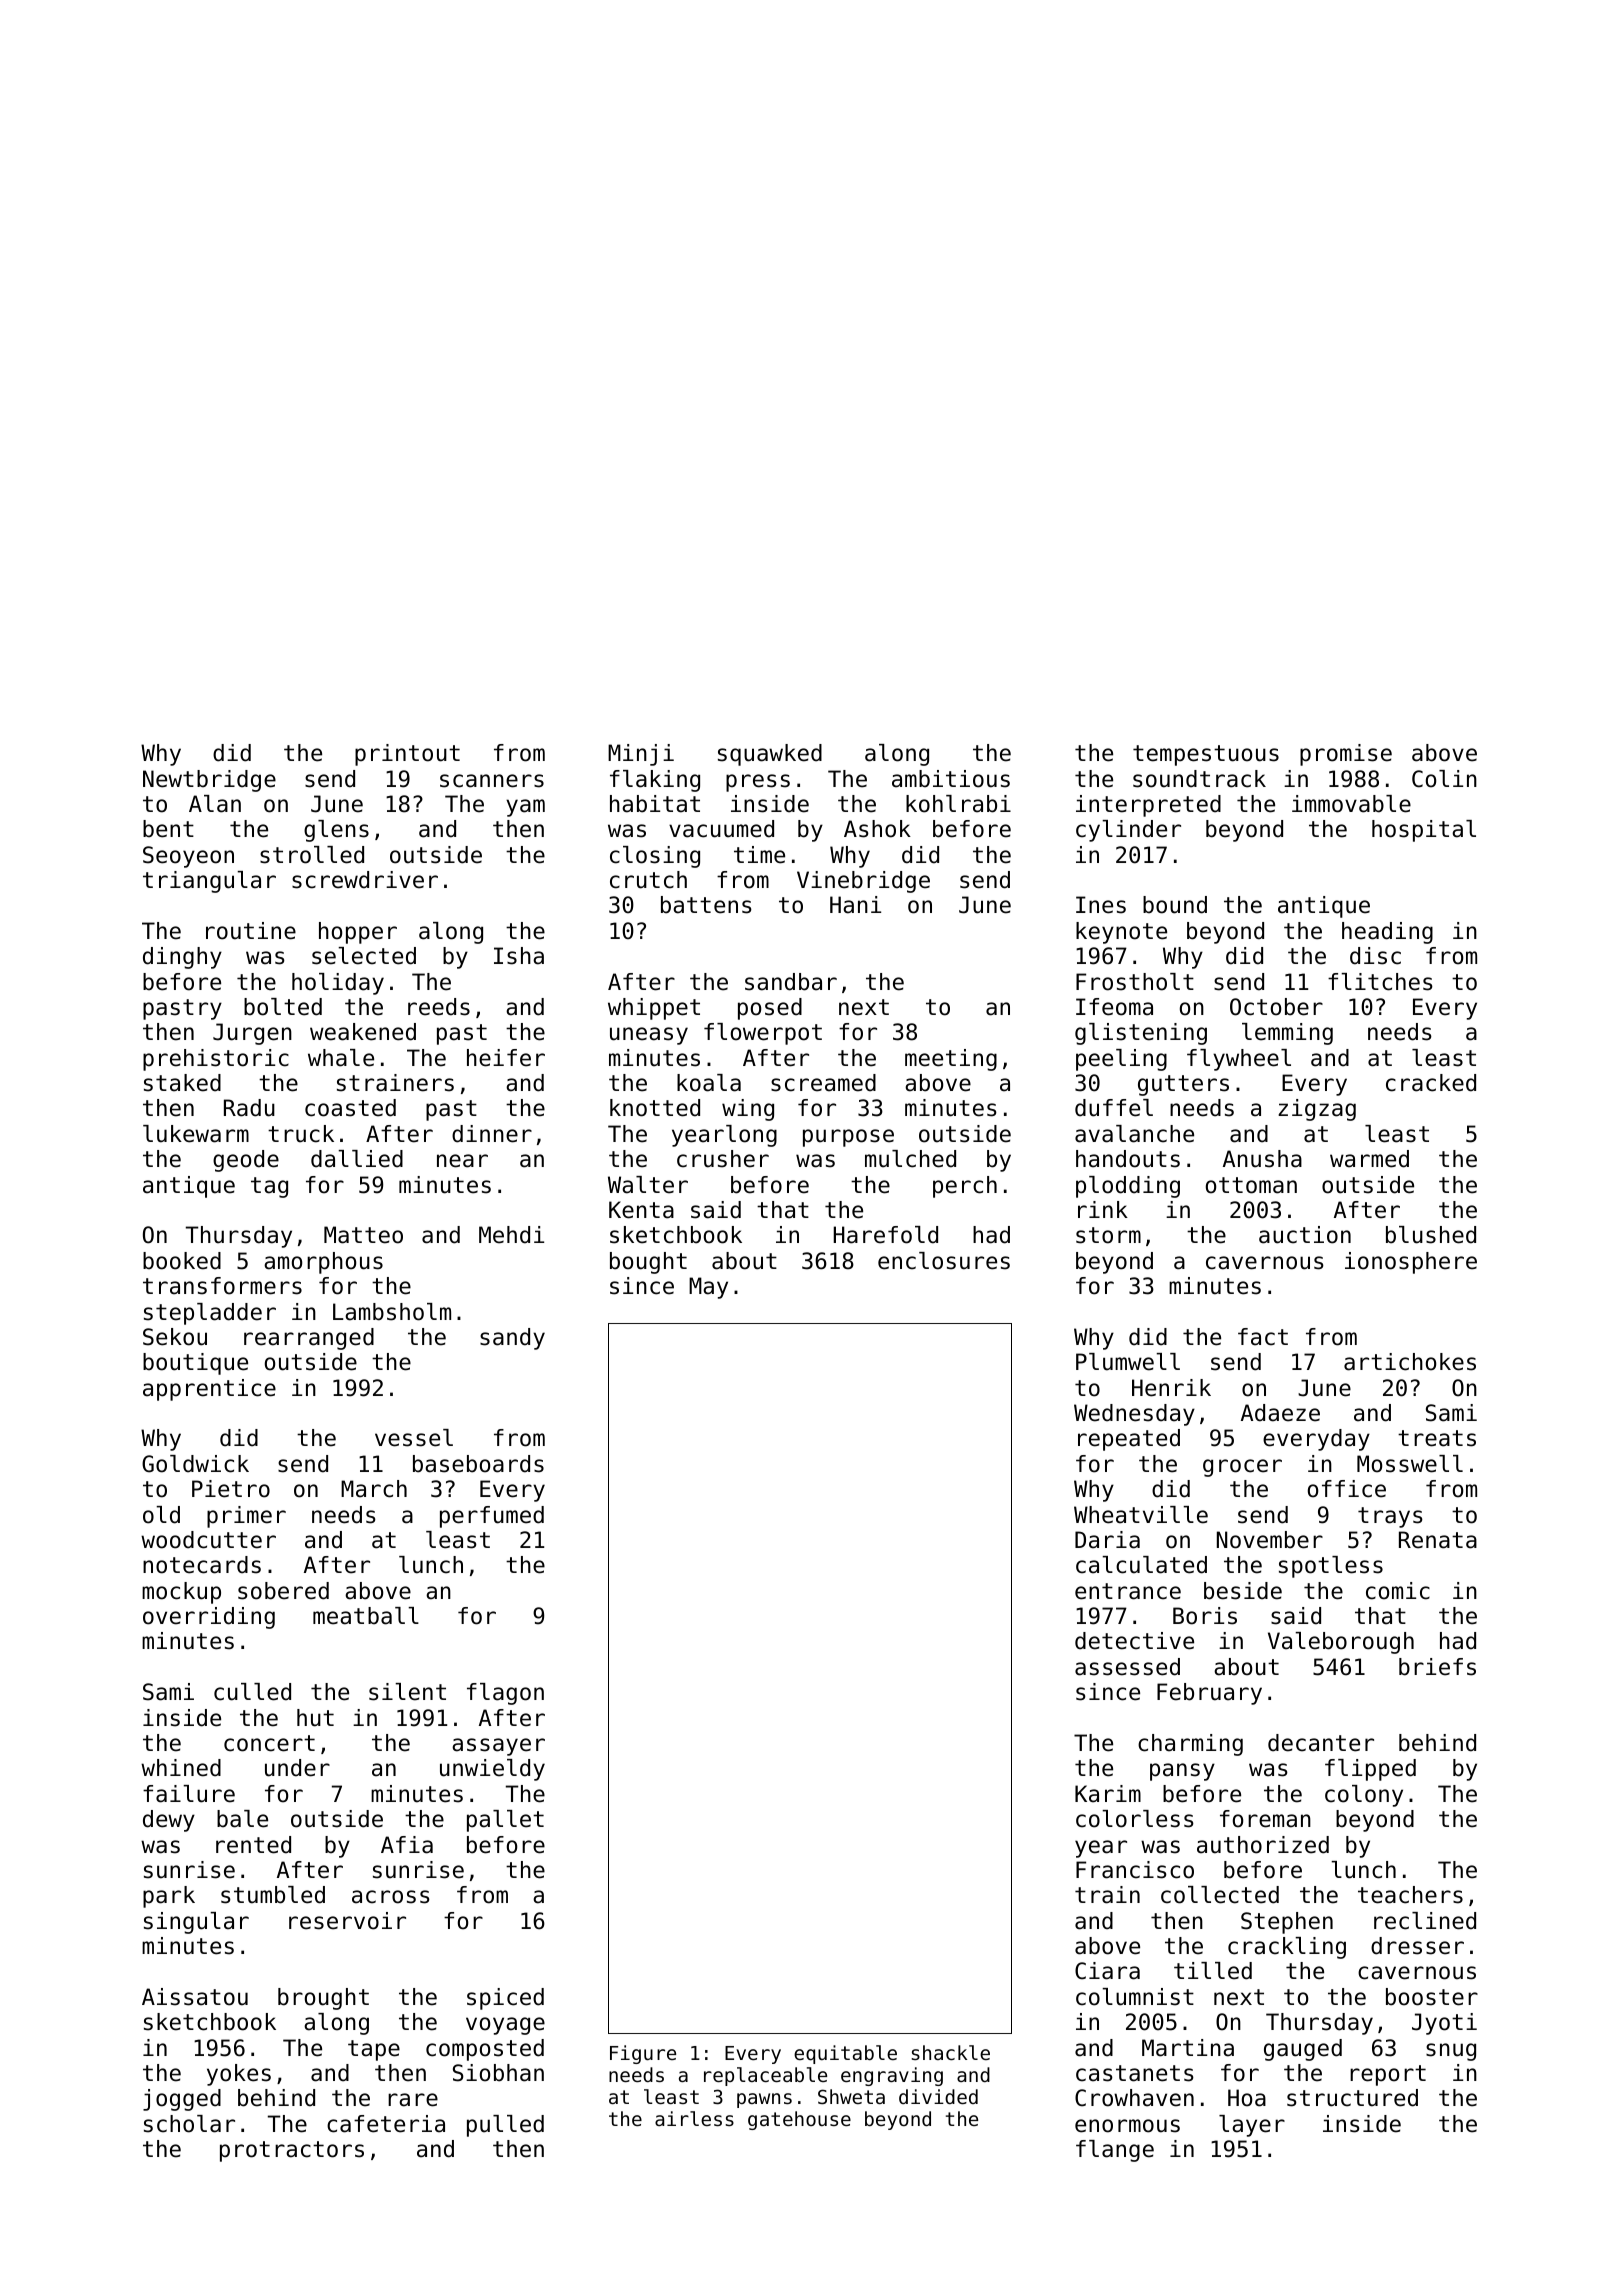 This page has width=1620, height=2292. Describe the element at coordinates (1431, 1083) in the page. I see `cracked` at that location.
